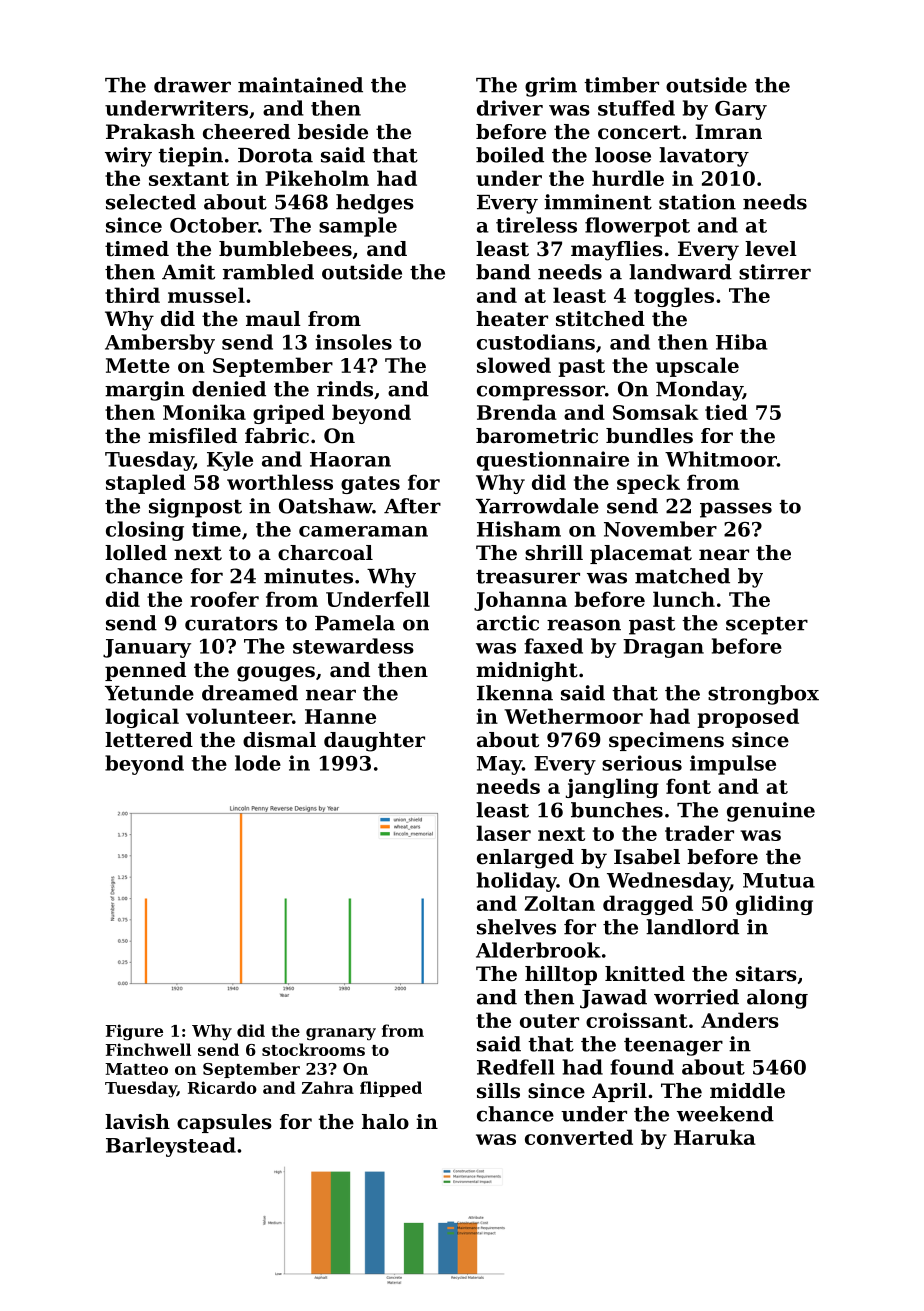 The width and height of the screenshot is (924, 1311). I want to click on grim, so click(551, 87).
